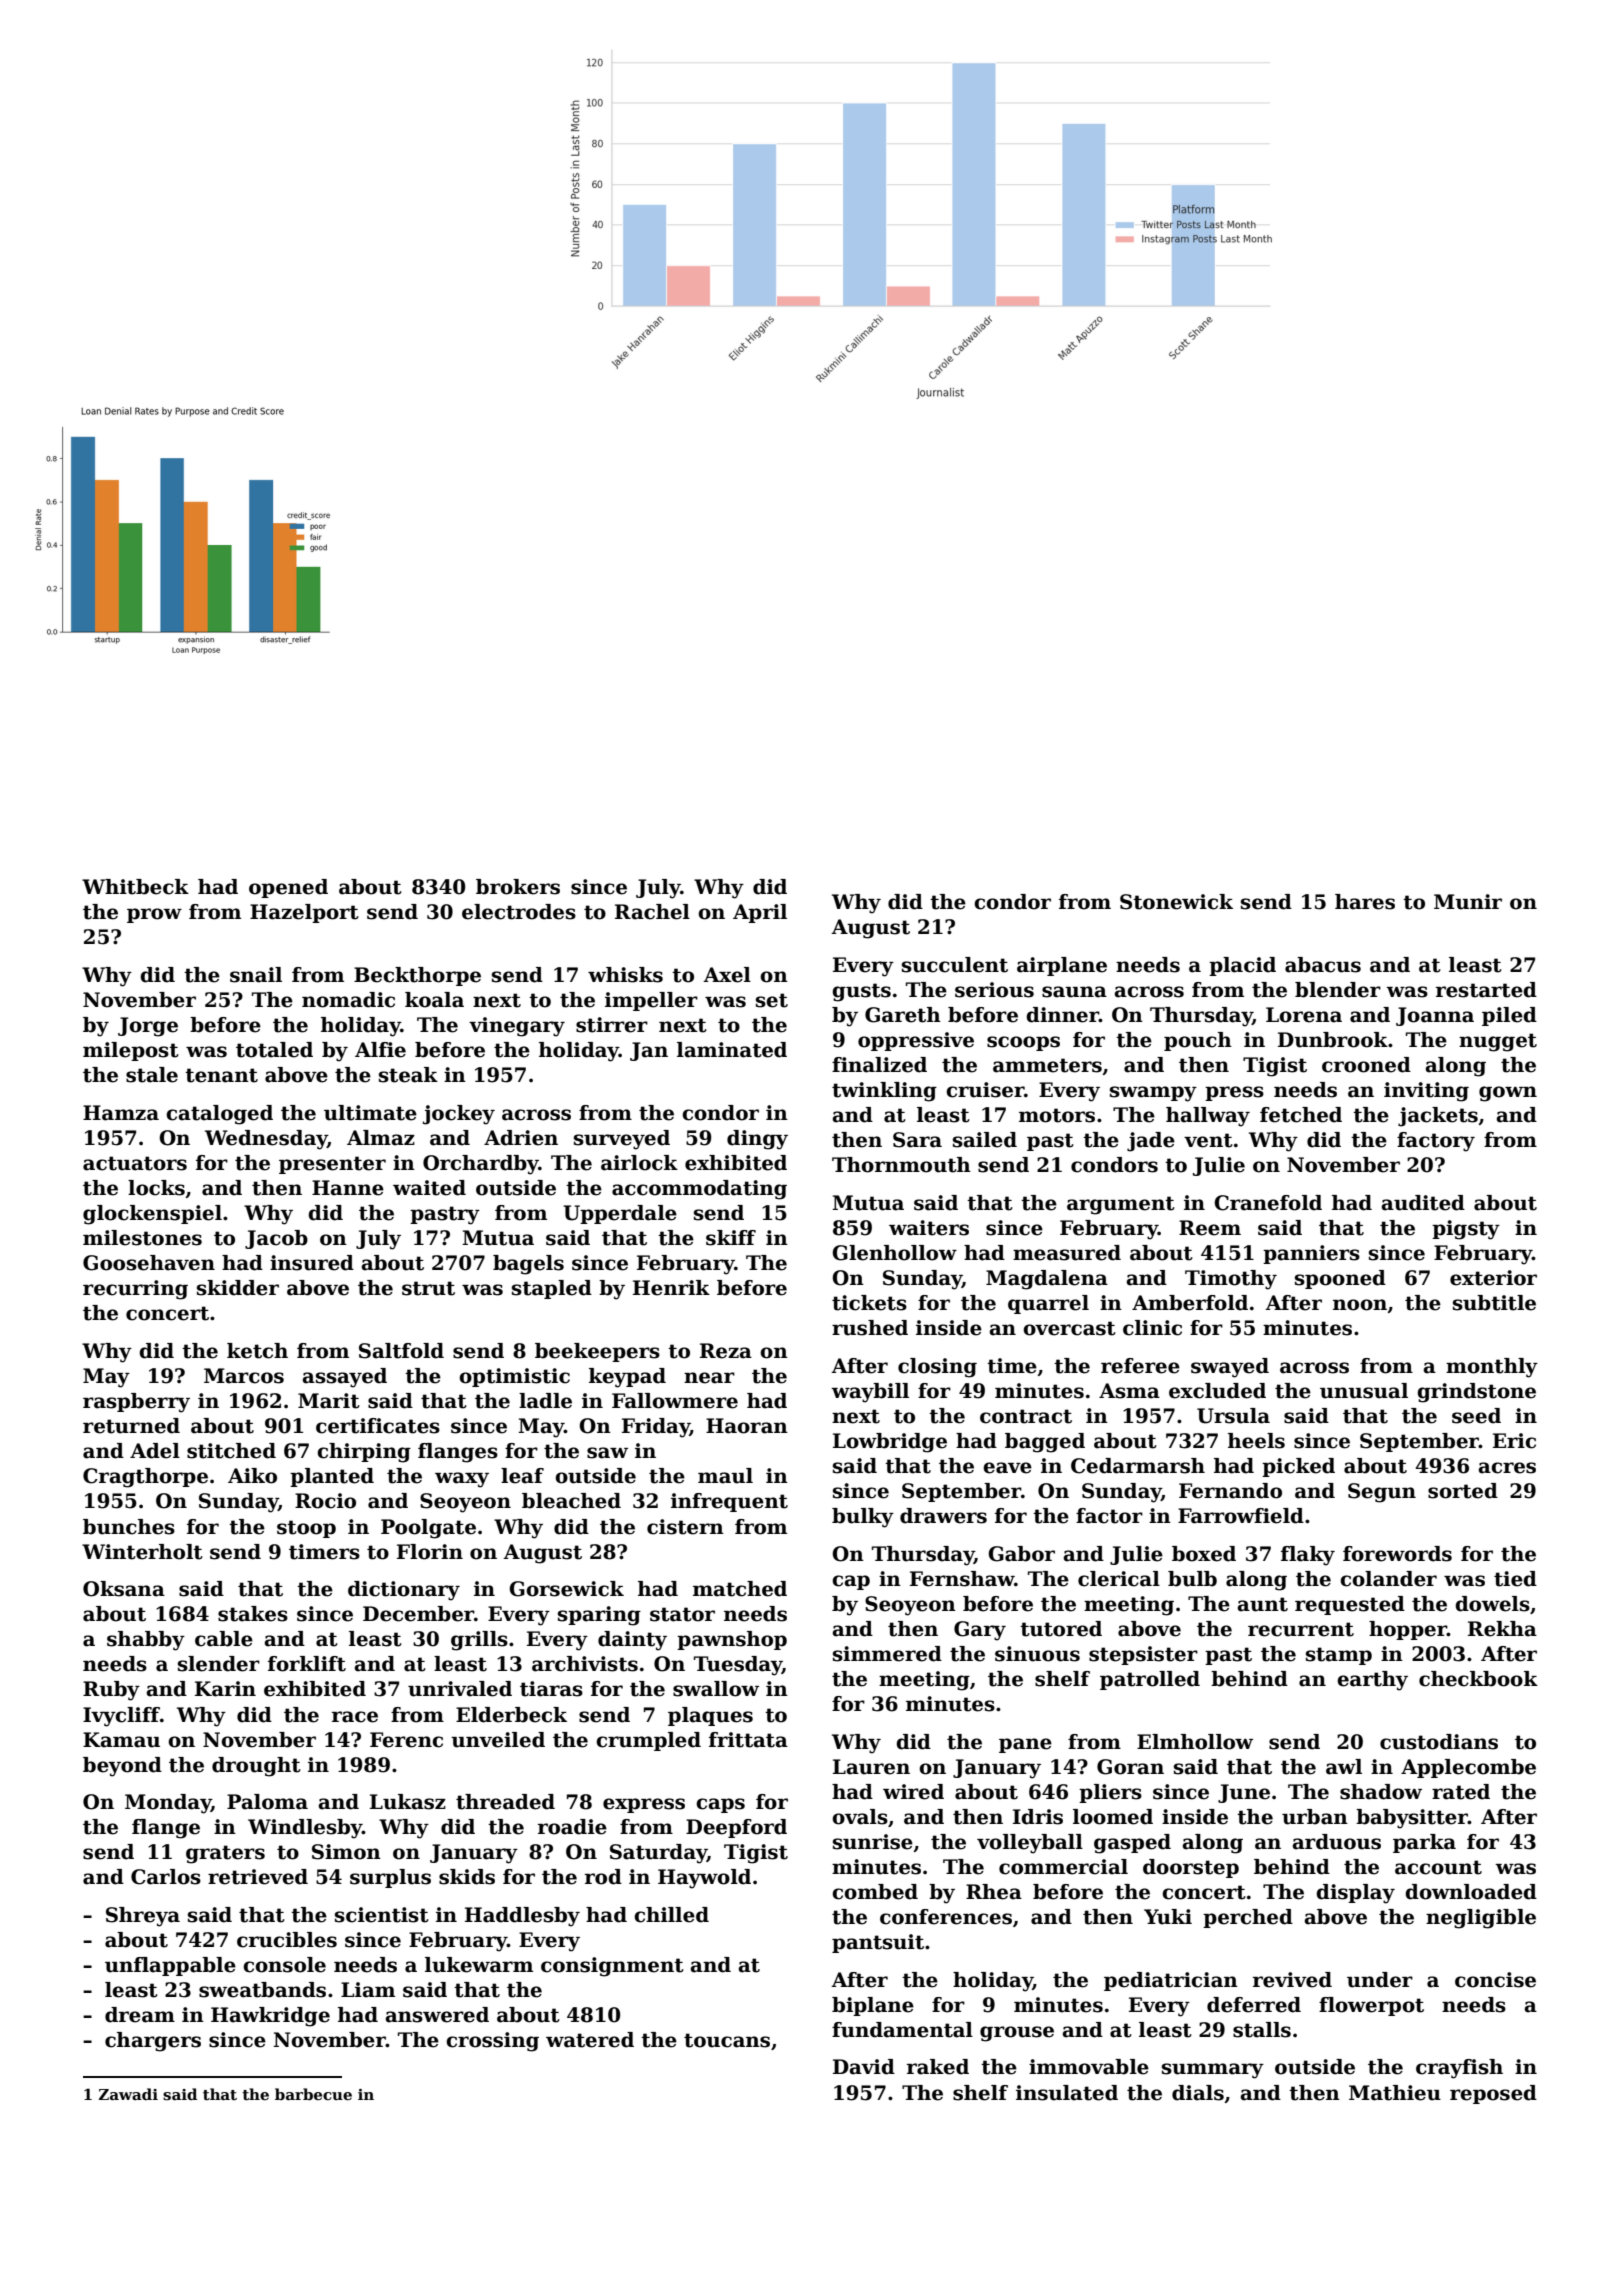 This screenshot has width=1620, height=2292. I want to click on Mathieu, so click(1395, 2093).
